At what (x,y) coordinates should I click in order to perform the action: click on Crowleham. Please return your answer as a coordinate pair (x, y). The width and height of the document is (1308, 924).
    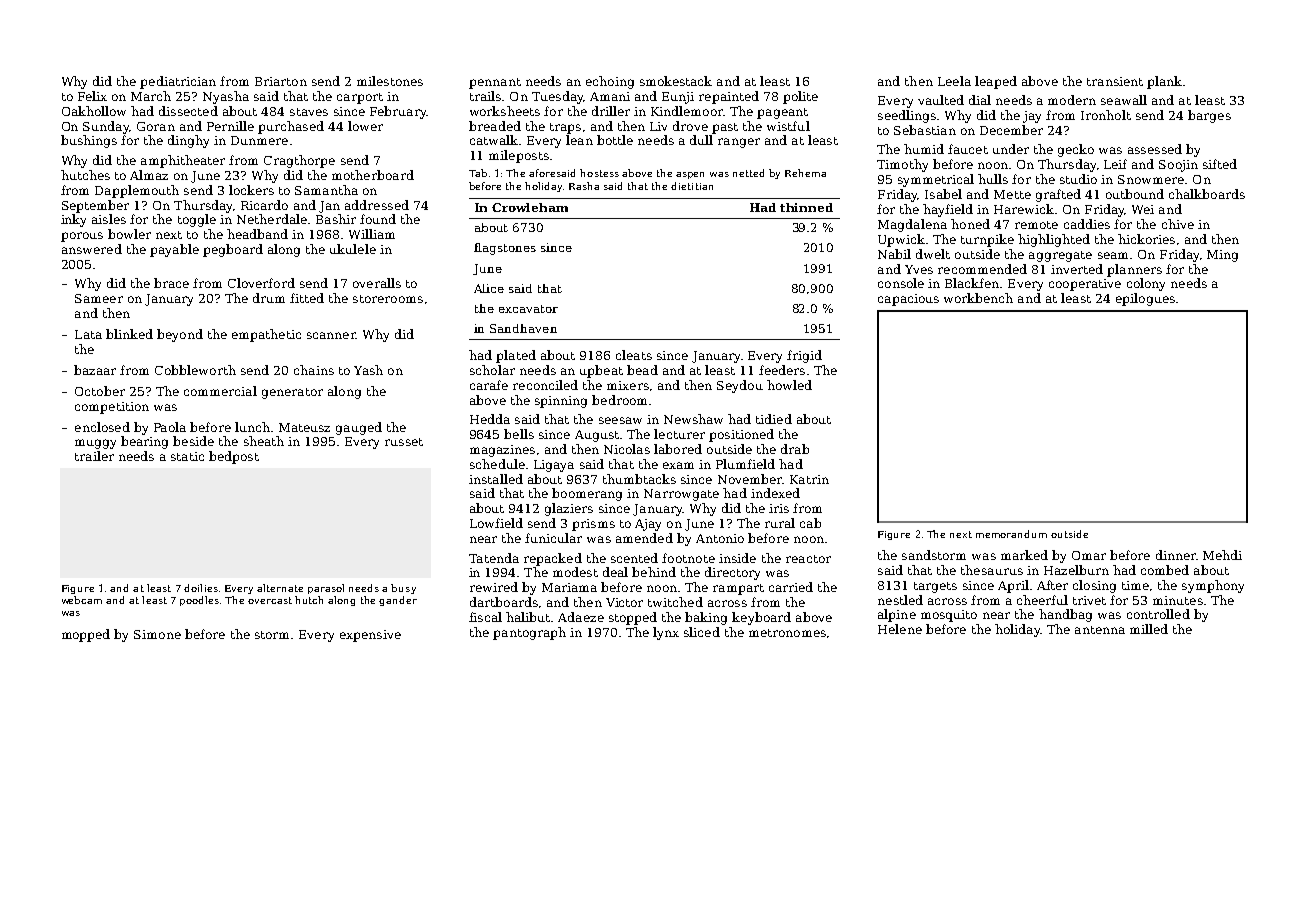
    Looking at the image, I should click on (530, 207).
